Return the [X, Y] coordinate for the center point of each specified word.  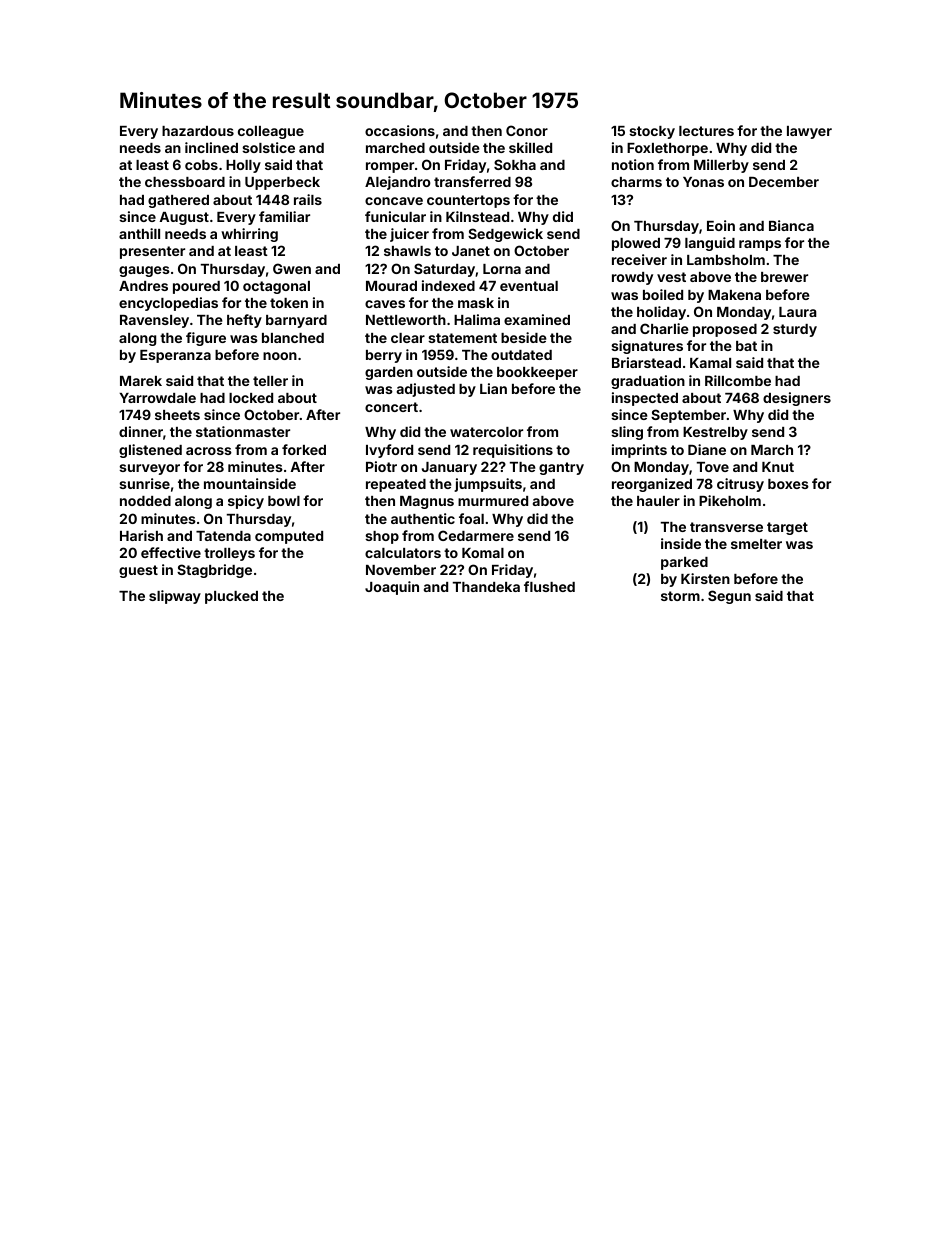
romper [390, 167]
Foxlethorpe [667, 149]
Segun [729, 597]
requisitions [513, 451]
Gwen [292, 268]
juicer [409, 235]
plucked [231, 597]
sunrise [144, 483]
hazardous [198, 131]
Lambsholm [726, 260]
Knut [778, 467]
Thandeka [486, 587]
